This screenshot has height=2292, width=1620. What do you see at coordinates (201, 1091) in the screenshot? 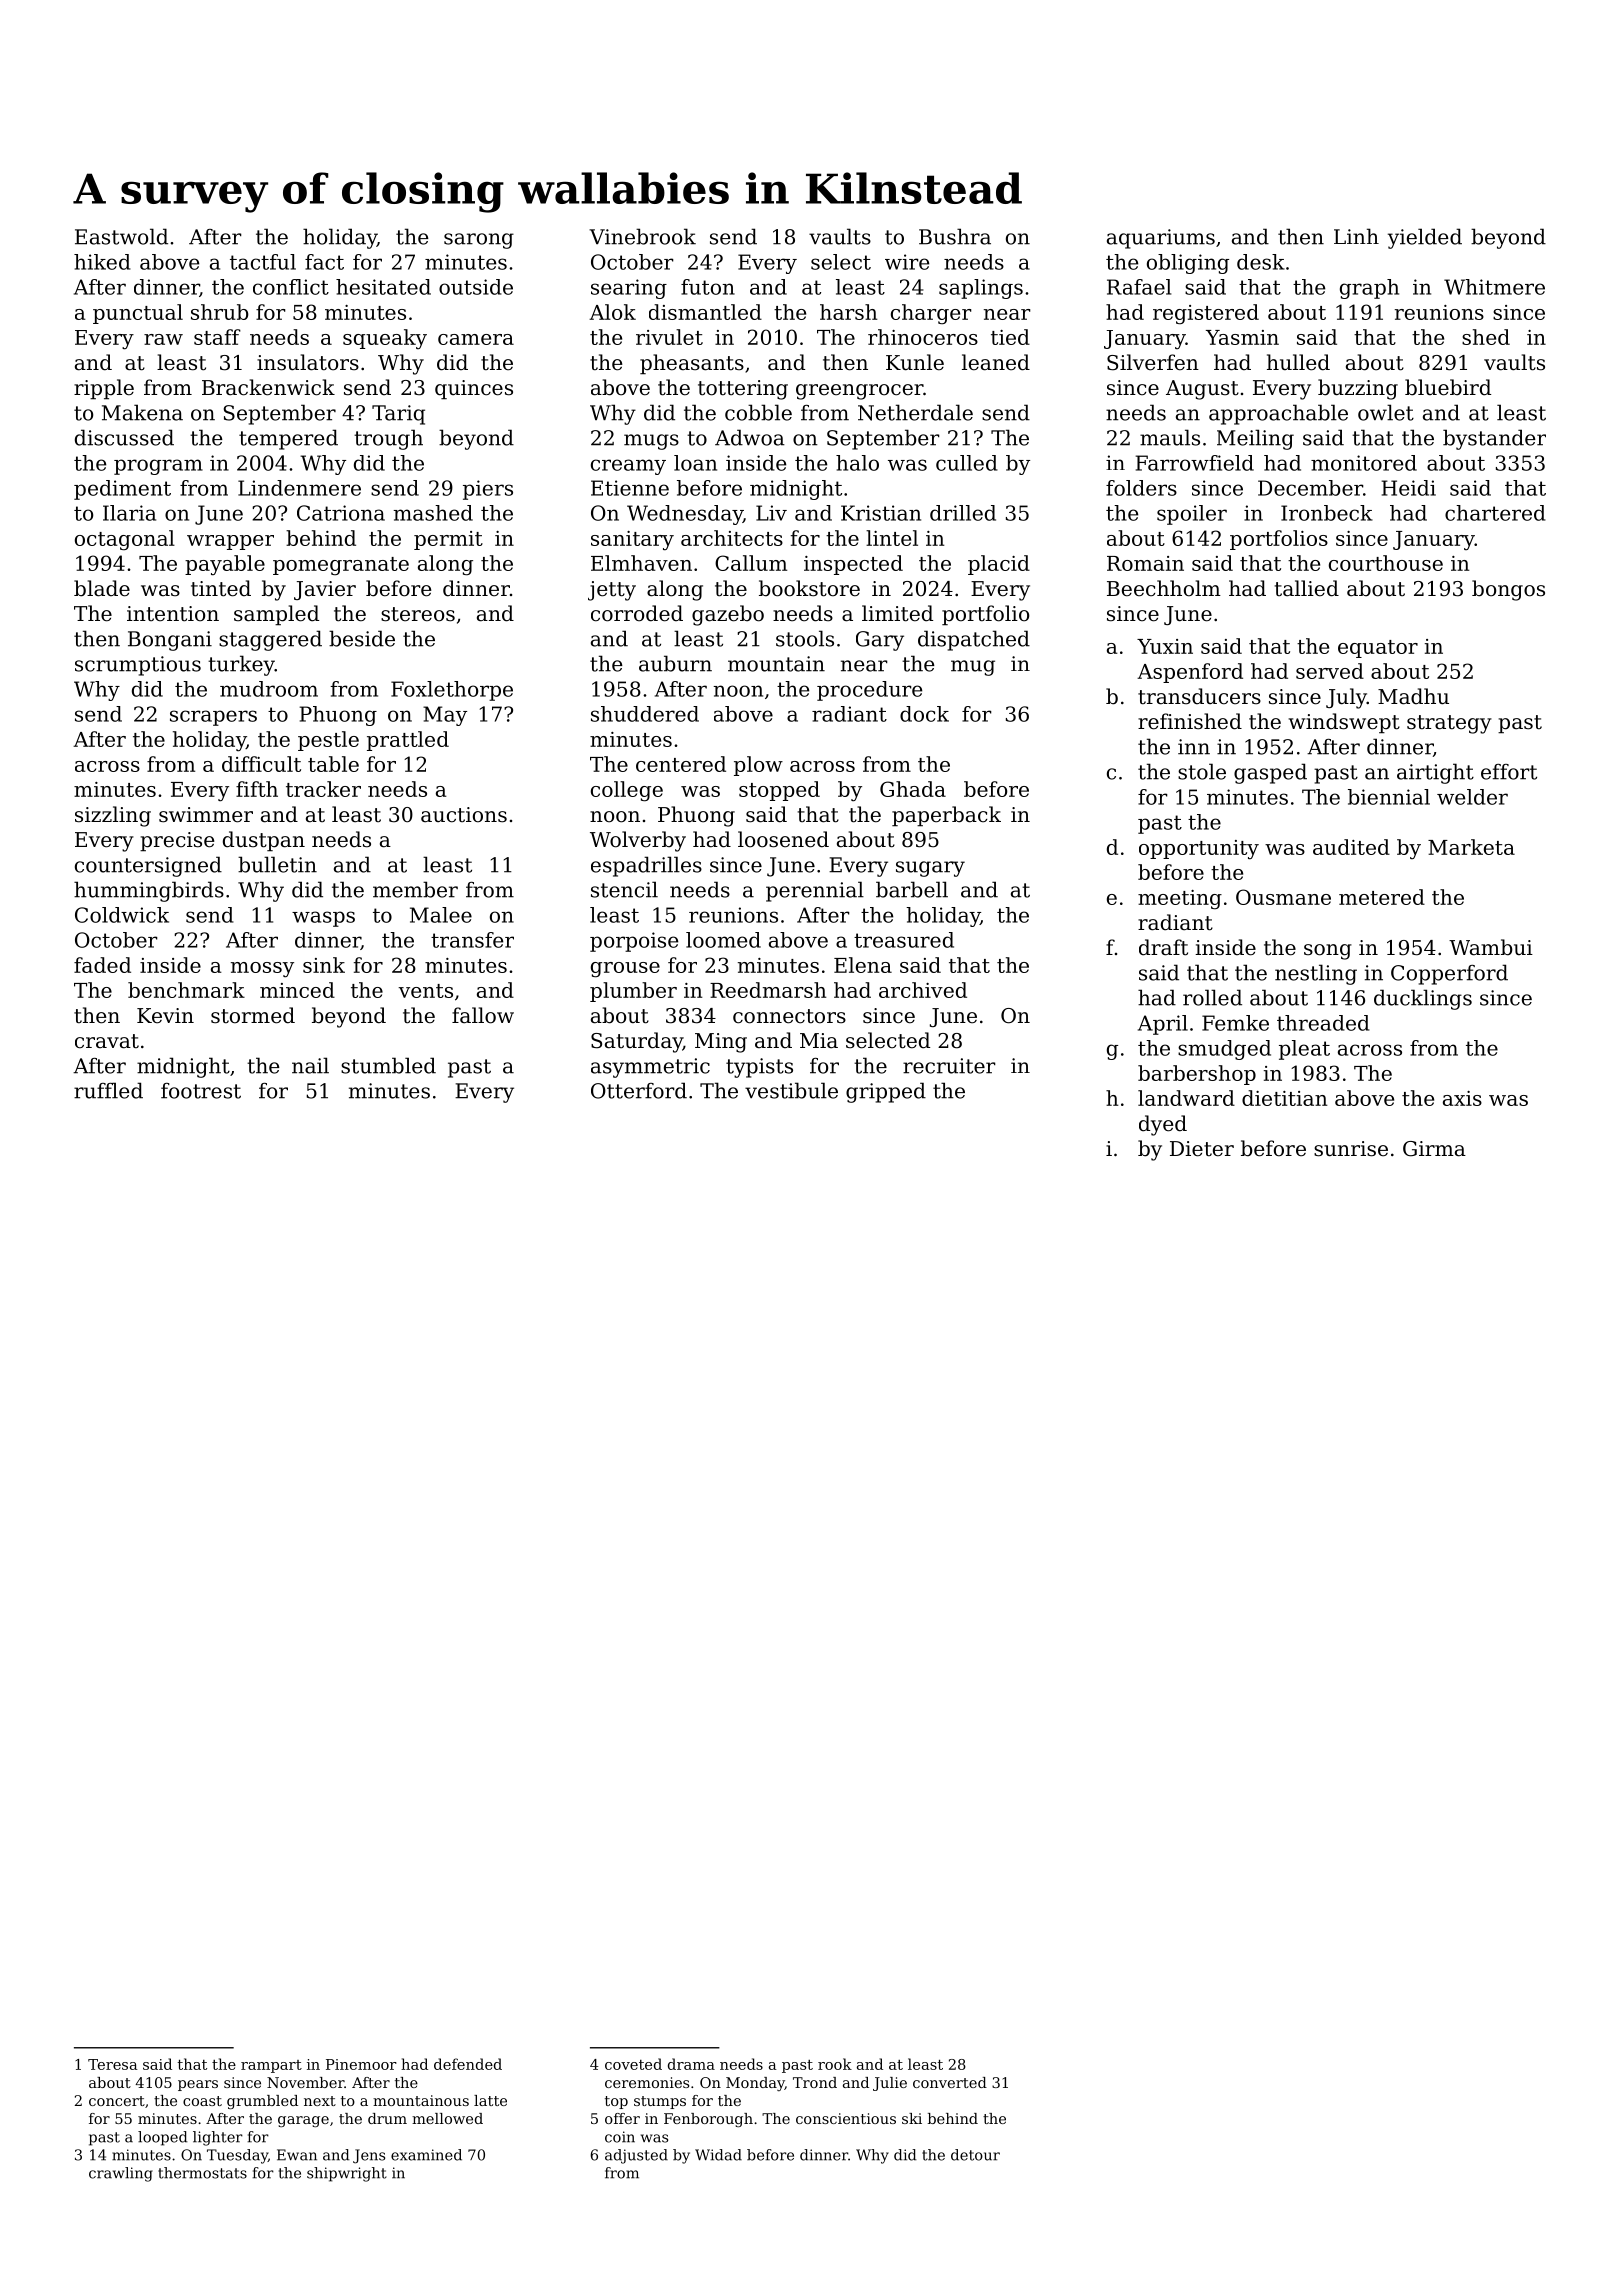
I see `footrest` at bounding box center [201, 1091].
